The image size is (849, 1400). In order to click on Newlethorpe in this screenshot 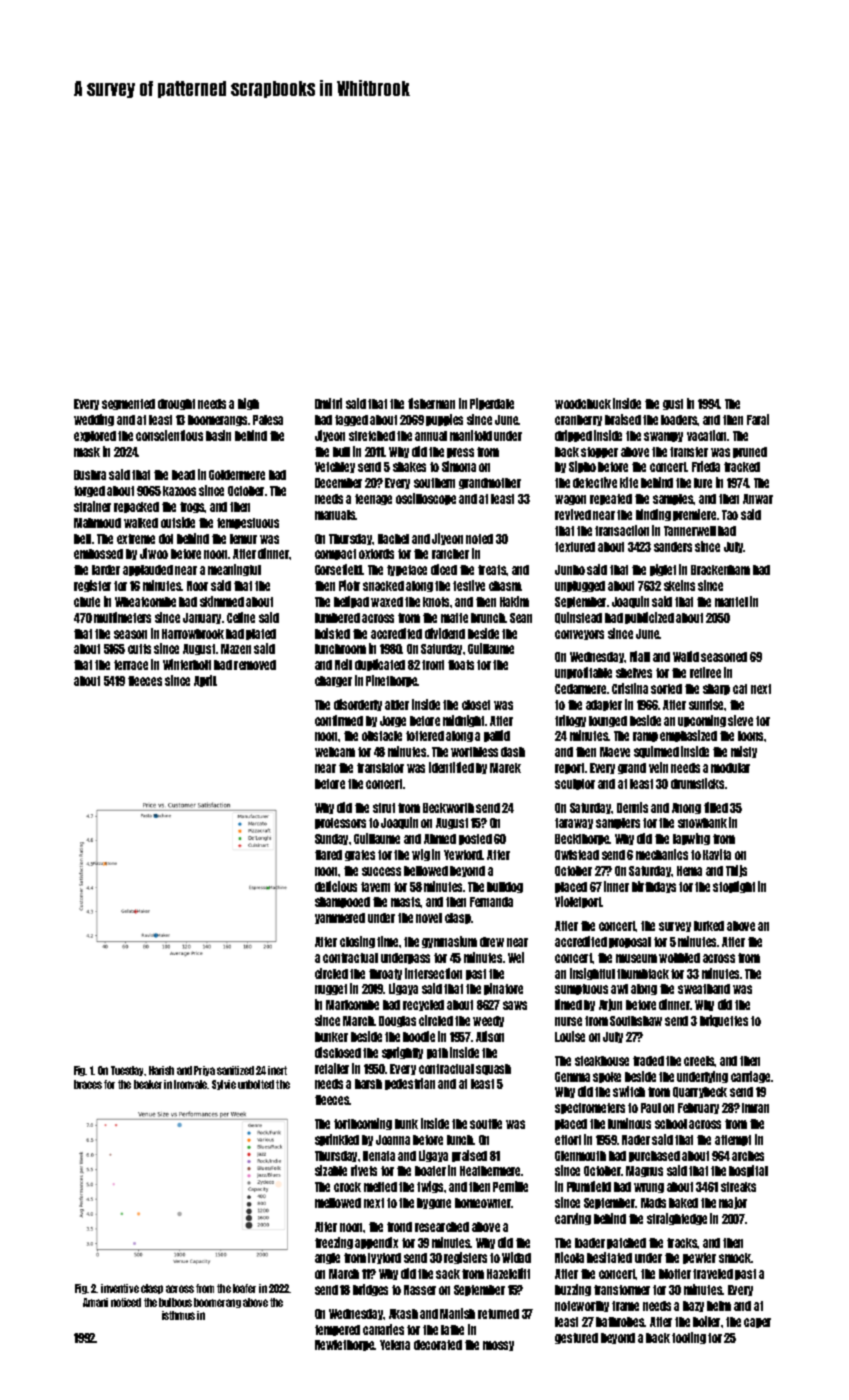, I will do `click(345, 1345)`.
